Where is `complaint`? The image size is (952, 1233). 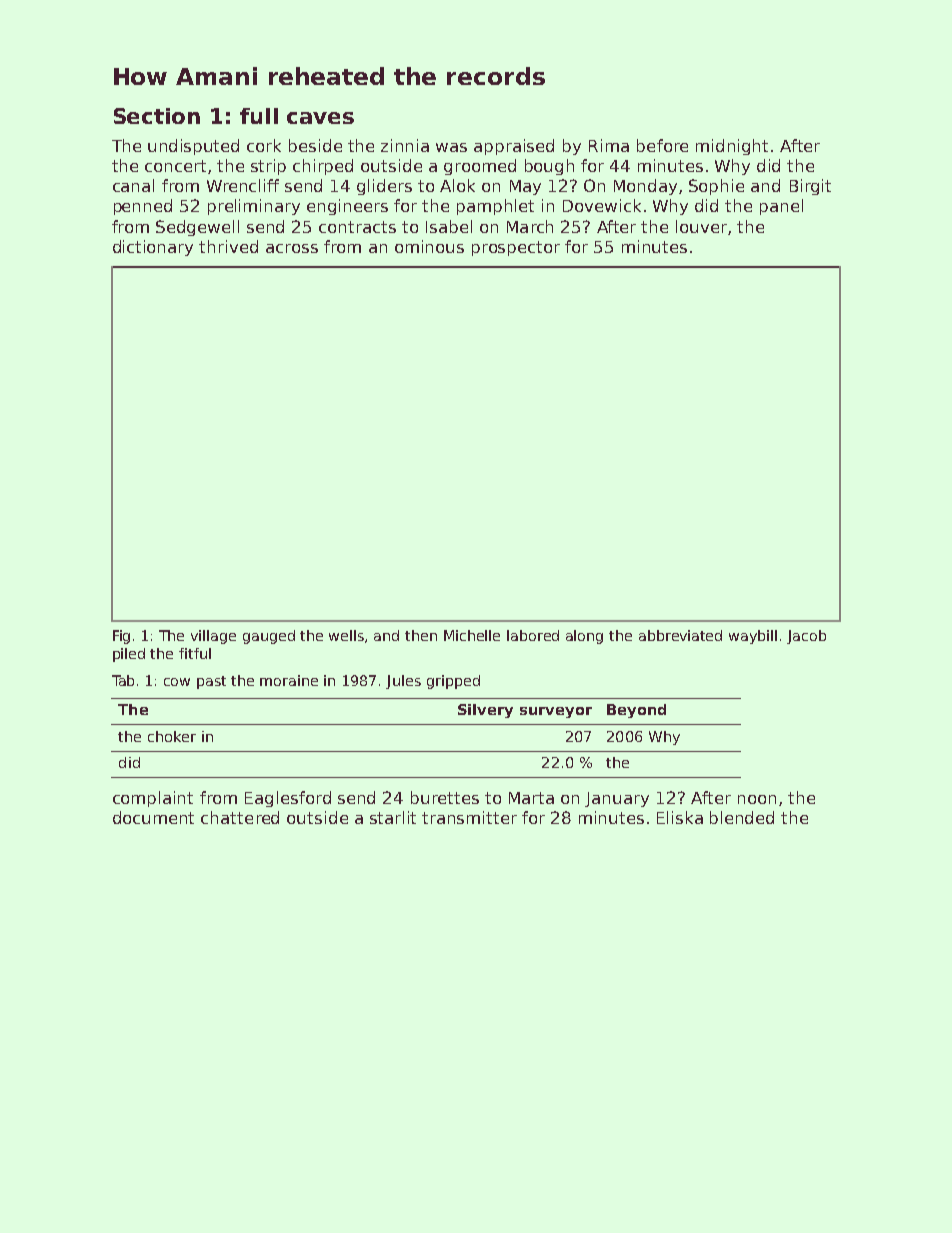 complaint is located at coordinates (153, 799).
